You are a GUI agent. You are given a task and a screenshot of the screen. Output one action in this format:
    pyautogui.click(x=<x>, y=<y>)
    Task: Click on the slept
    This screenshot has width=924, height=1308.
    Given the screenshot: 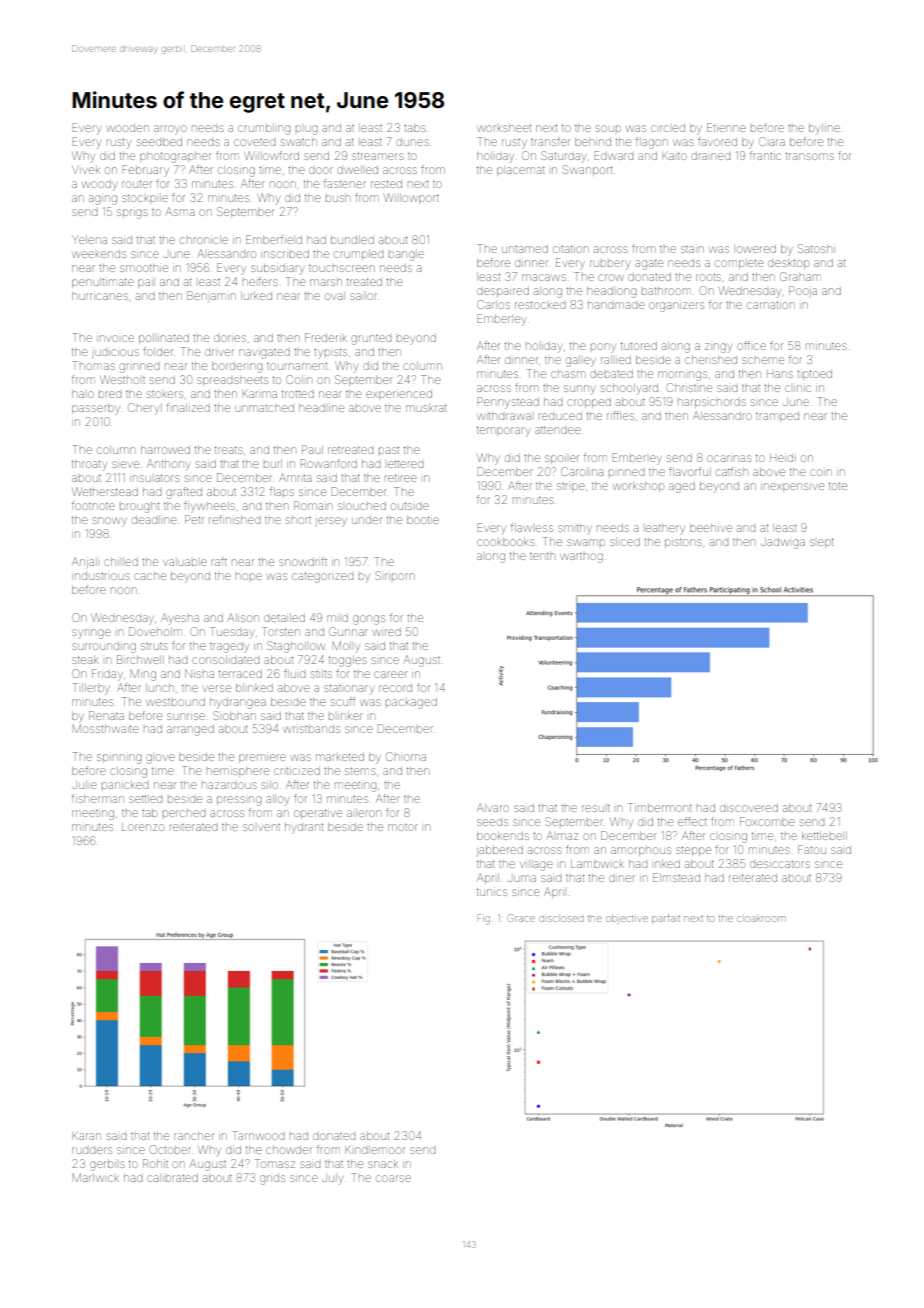 What is the action you would take?
    pyautogui.click(x=822, y=543)
